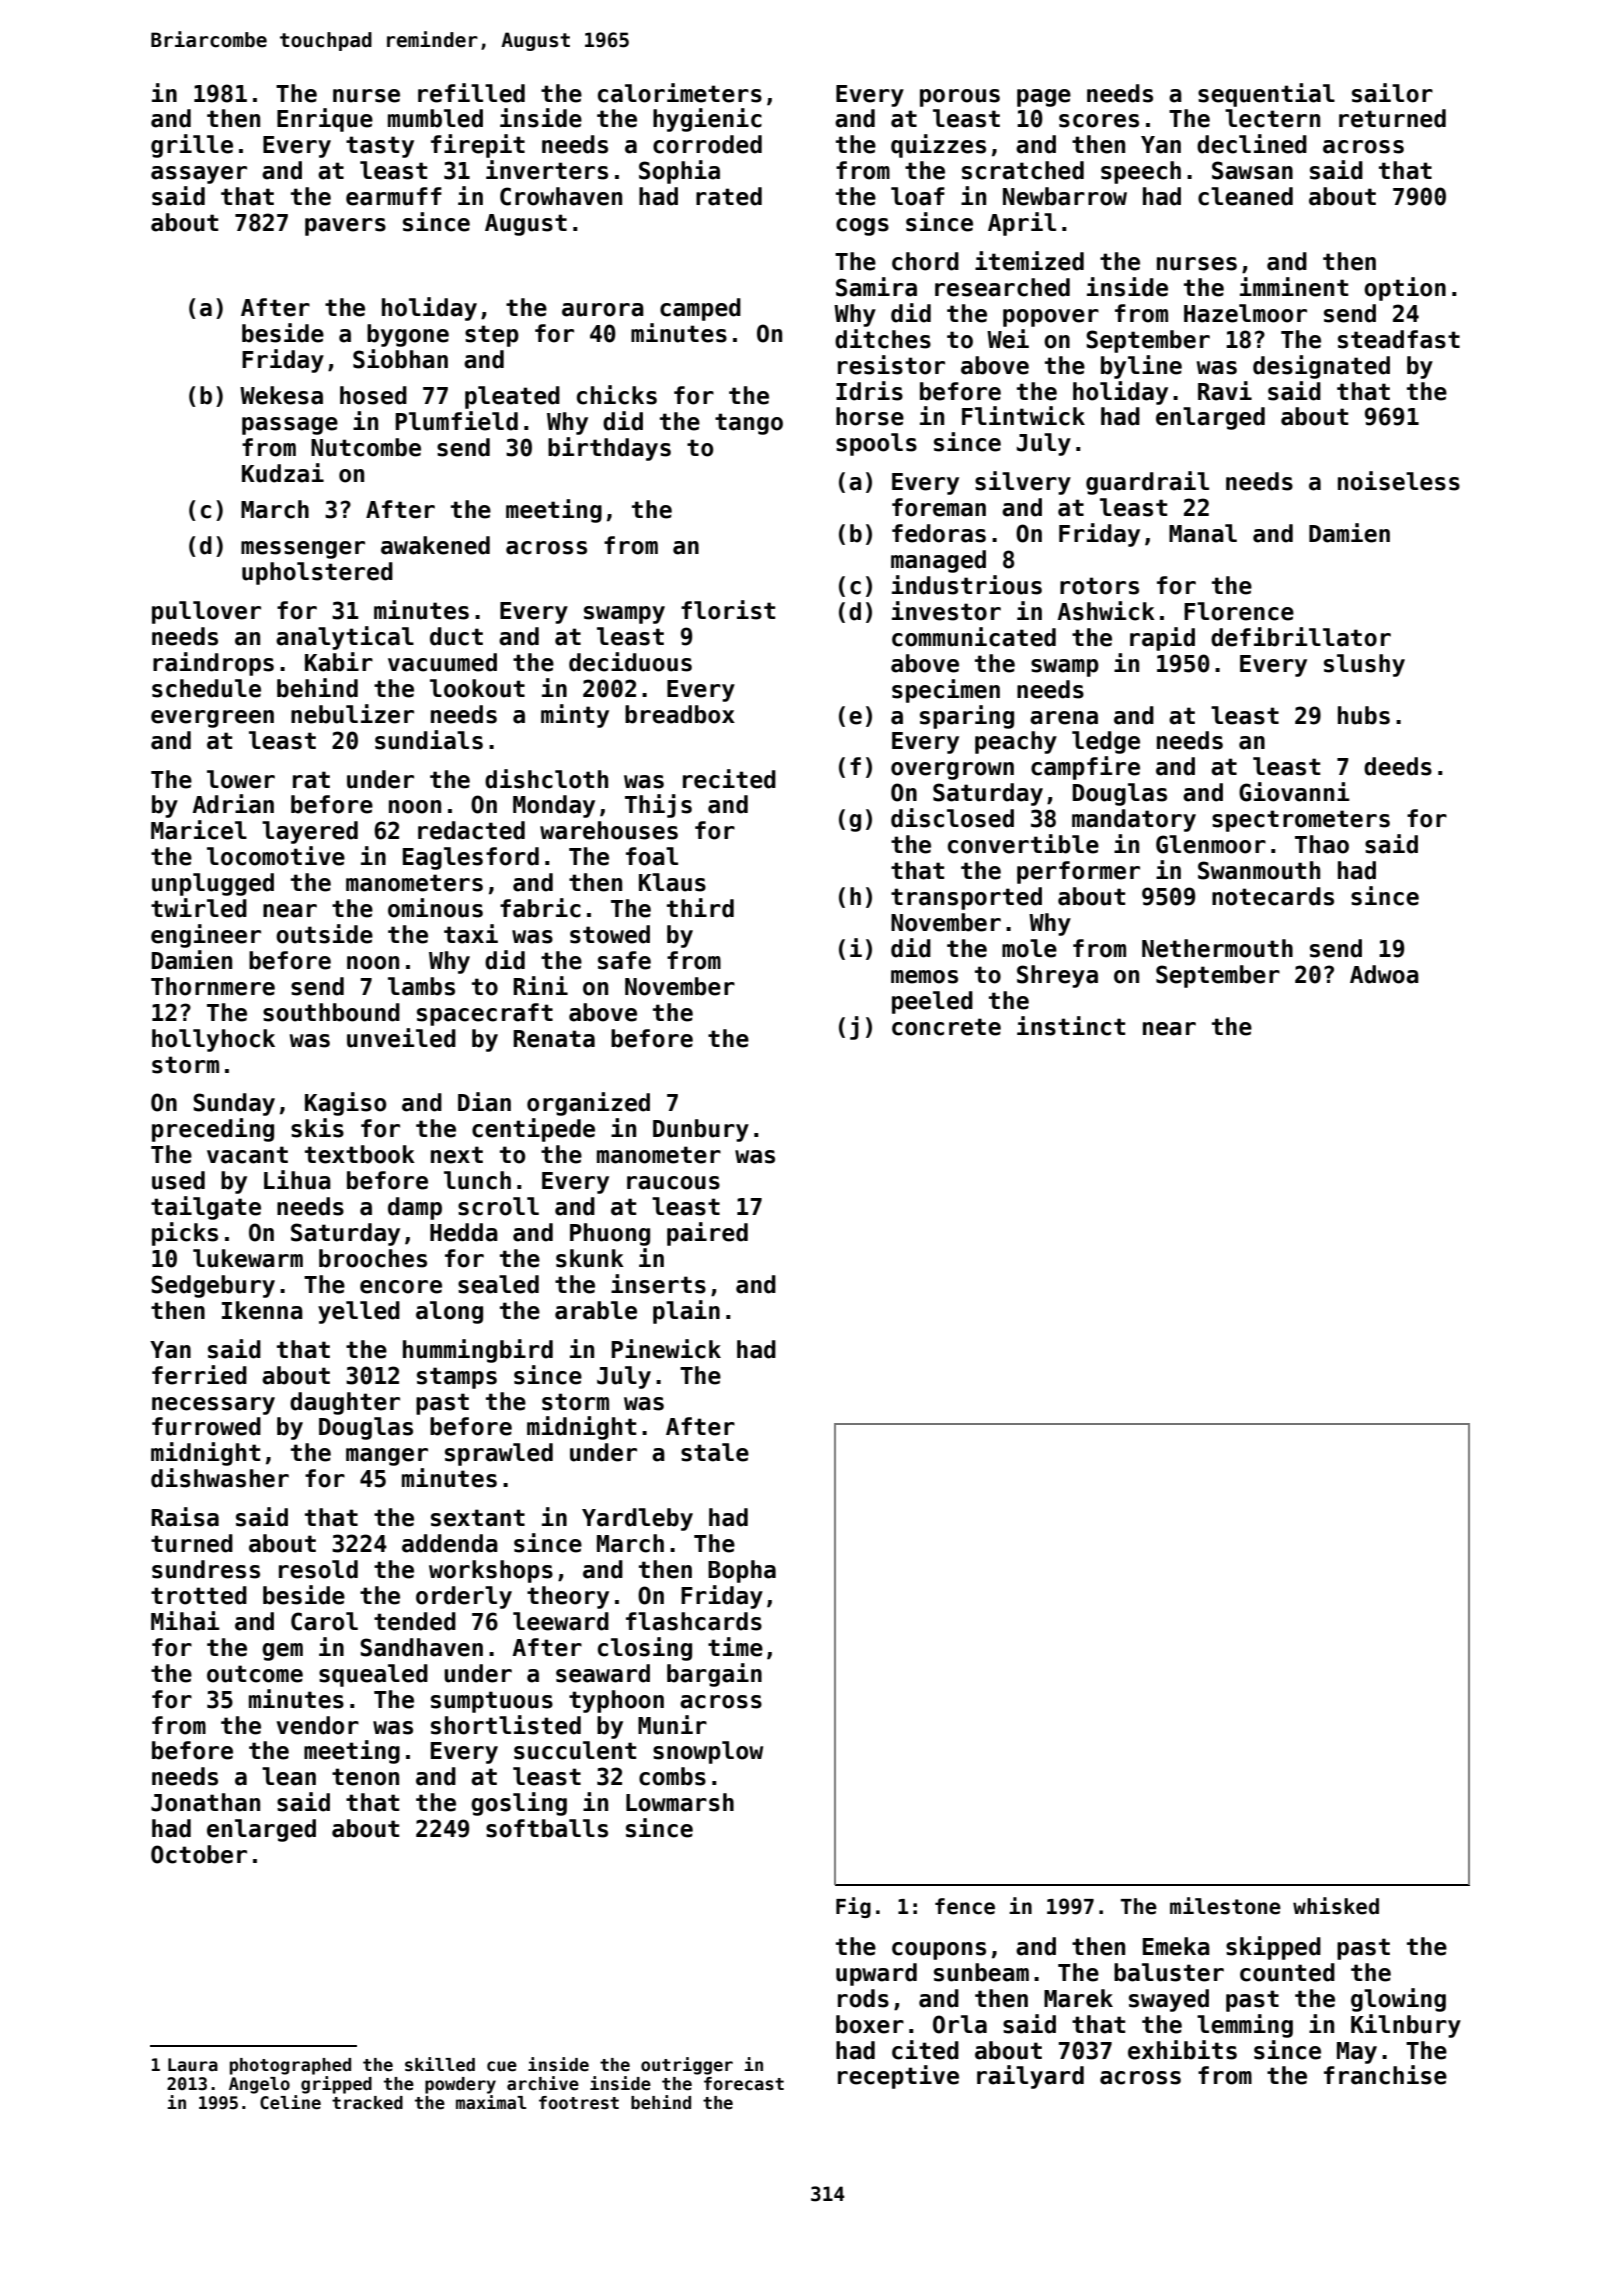  What do you see at coordinates (1141, 367) in the page?
I see `byline` at bounding box center [1141, 367].
